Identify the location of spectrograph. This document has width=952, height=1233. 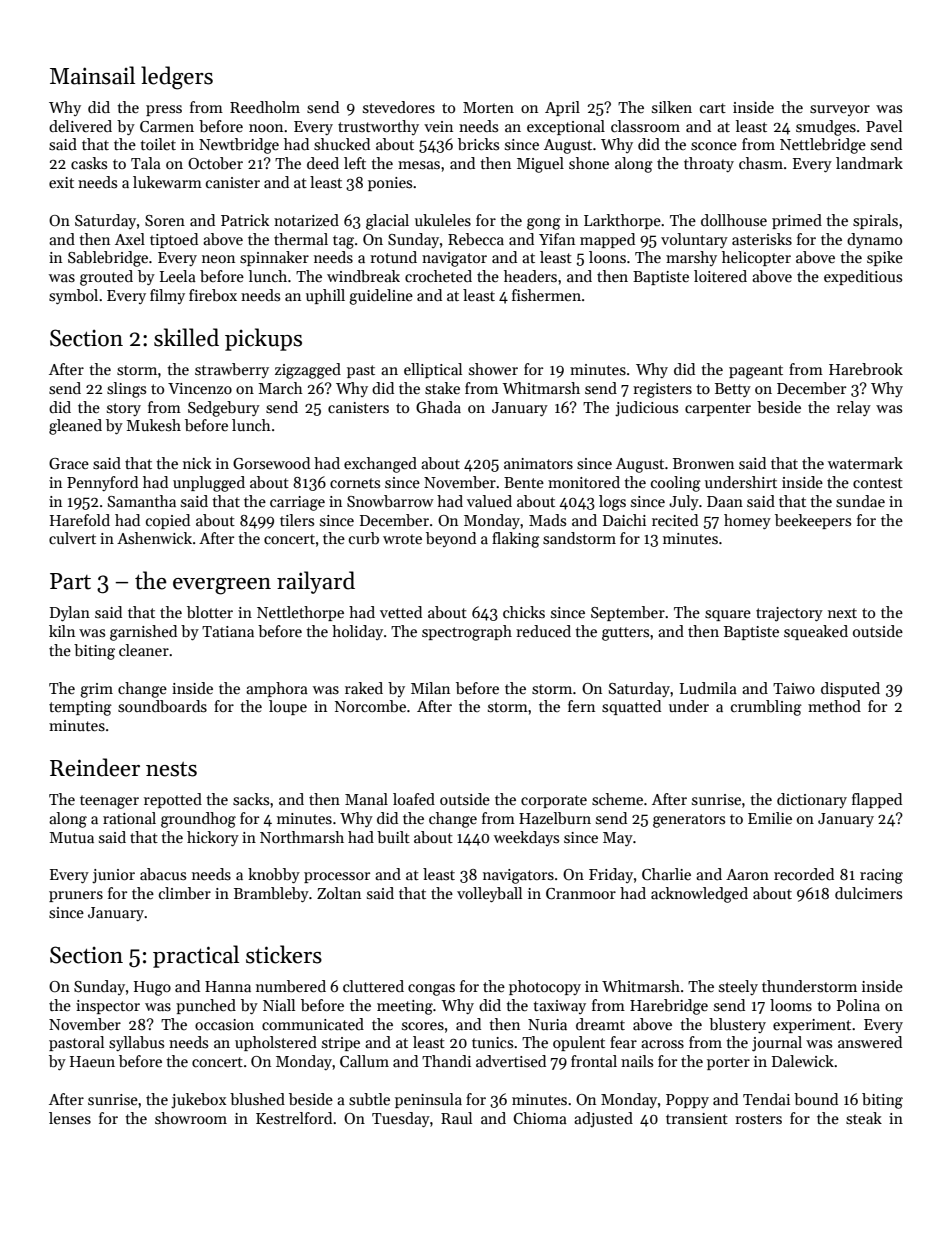
(467, 633).
